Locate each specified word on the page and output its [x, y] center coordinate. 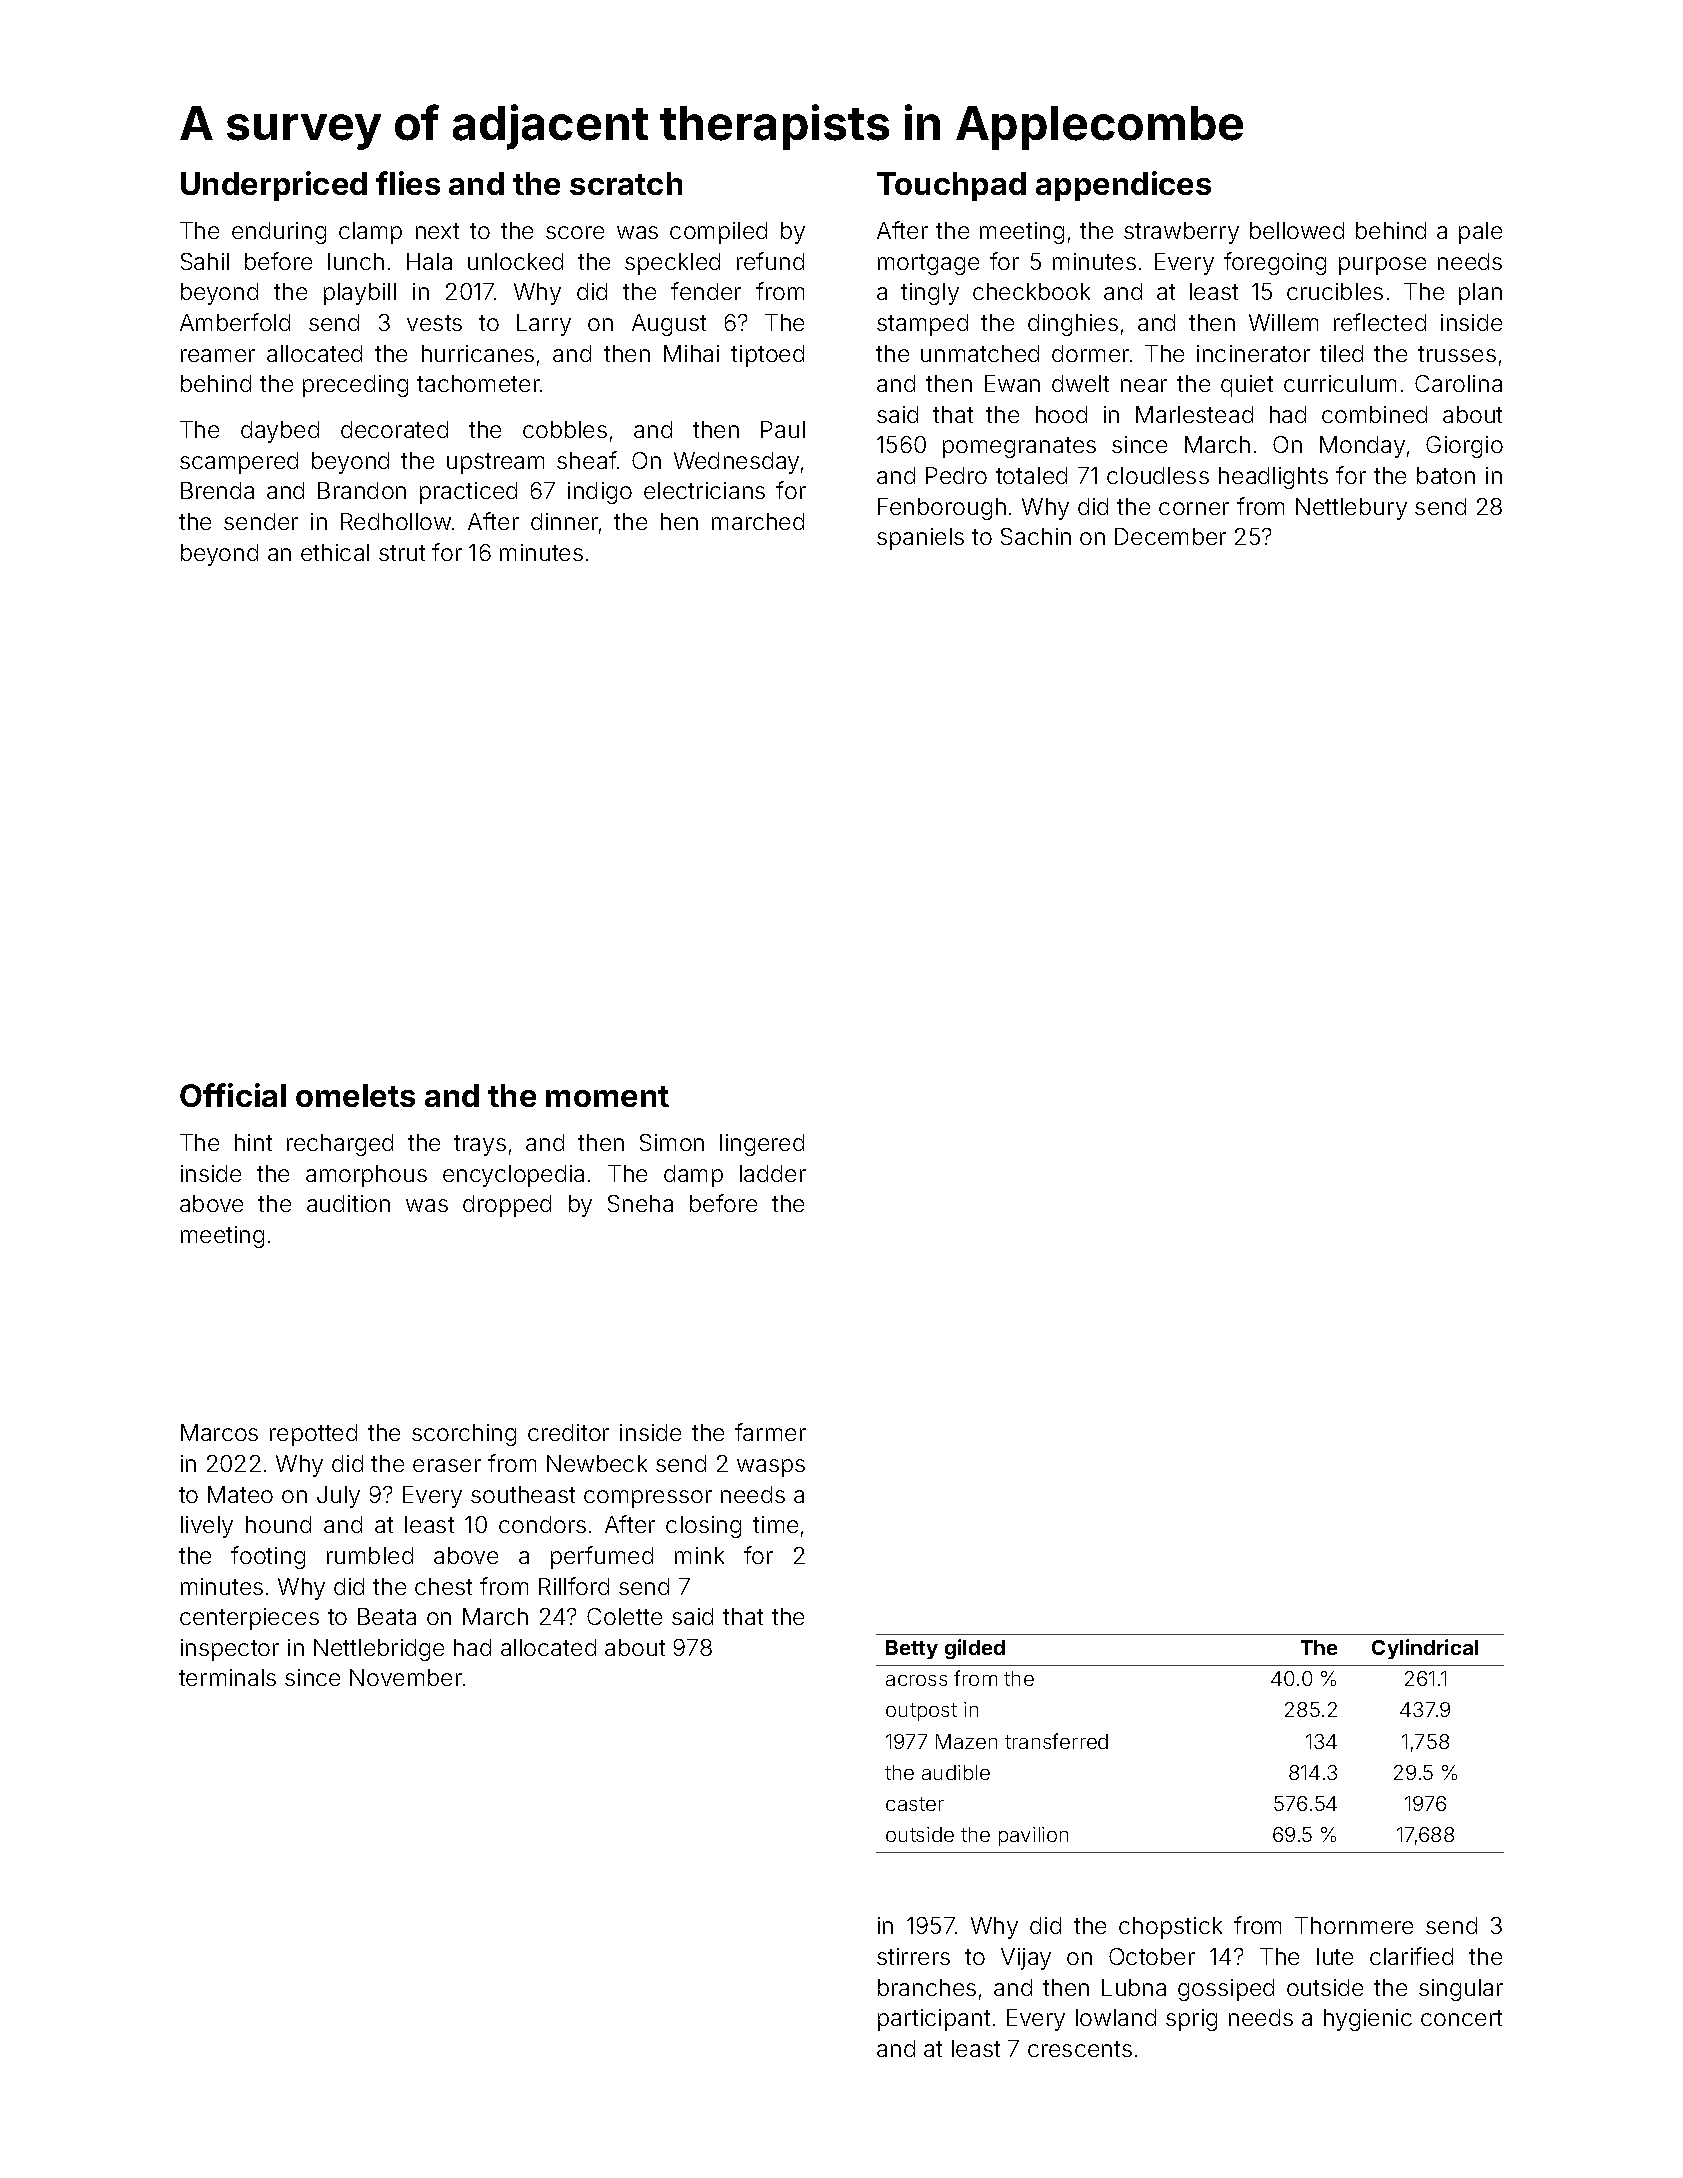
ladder [773, 1173]
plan [1480, 294]
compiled [718, 233]
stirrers [913, 1956]
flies [408, 183]
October [1152, 1956]
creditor [568, 1432]
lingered [762, 1145]
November [406, 1677]
